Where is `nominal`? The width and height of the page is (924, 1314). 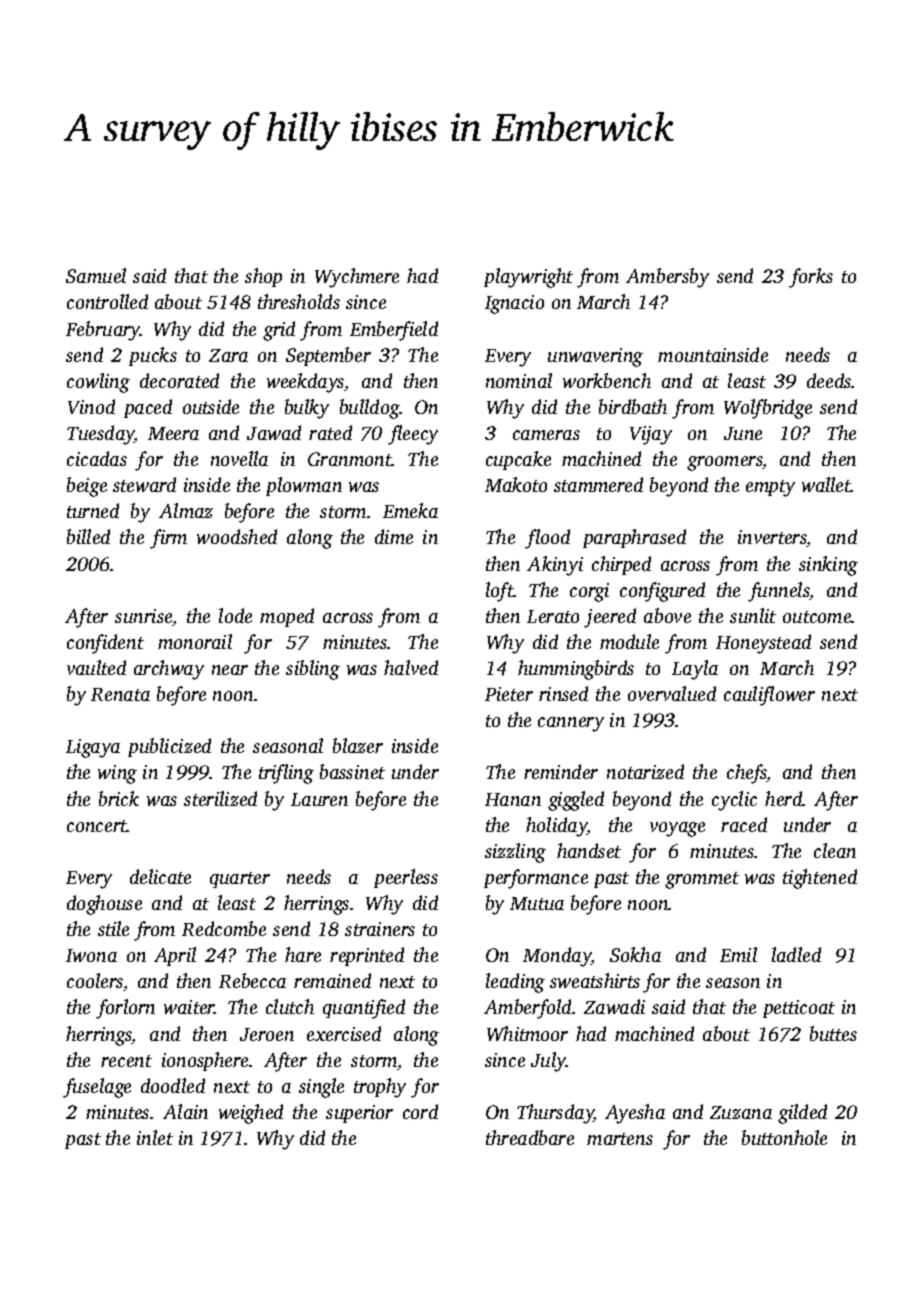 nominal is located at coordinates (519, 380).
